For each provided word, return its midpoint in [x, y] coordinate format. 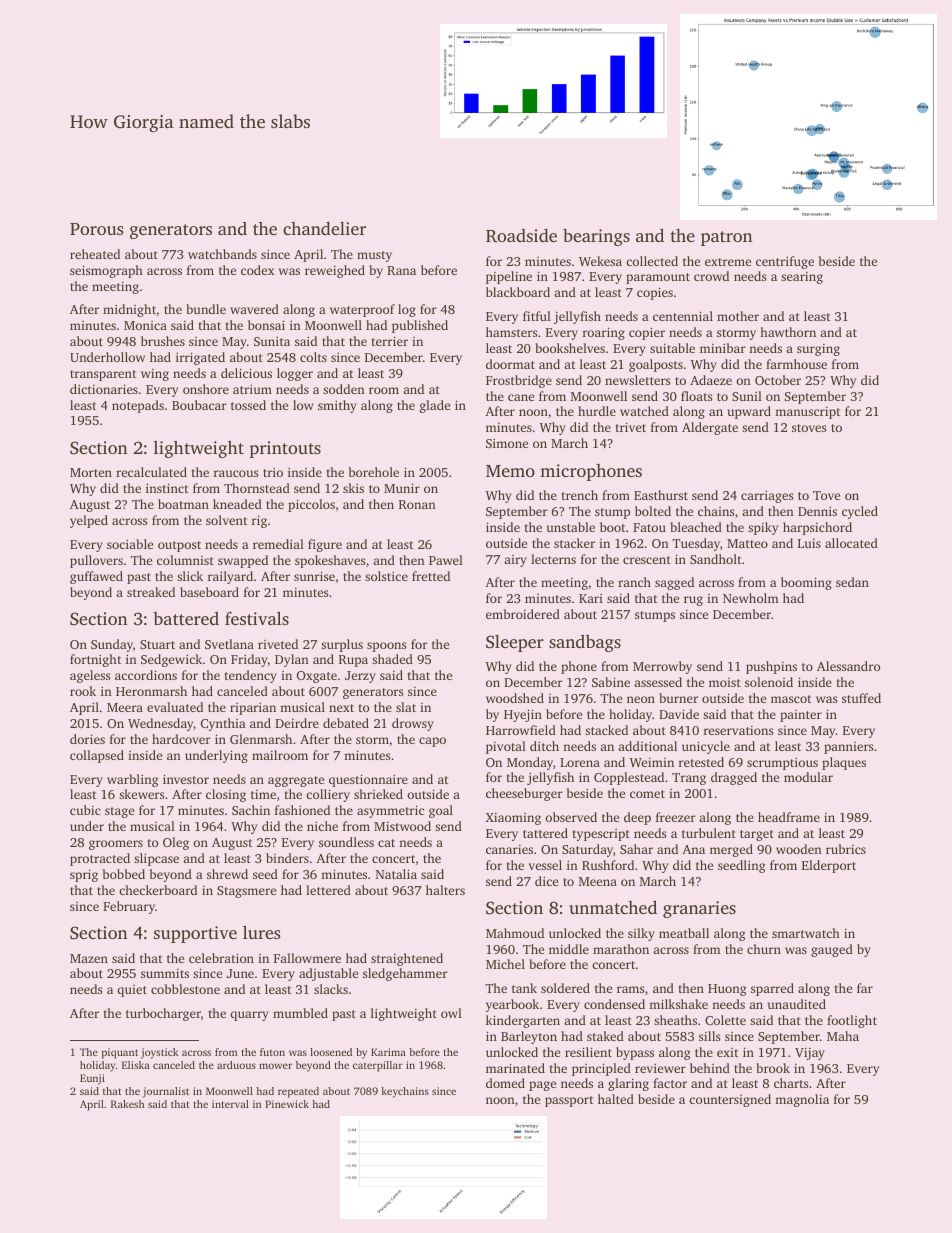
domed [505, 1083]
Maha [843, 1036]
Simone [507, 443]
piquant [120, 1053]
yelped [89, 521]
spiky [763, 528]
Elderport [829, 866]
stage [119, 812]
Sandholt [715, 559]
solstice [386, 576]
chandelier [324, 228]
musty [374, 256]
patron [726, 238]
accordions [146, 675]
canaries [509, 849]
